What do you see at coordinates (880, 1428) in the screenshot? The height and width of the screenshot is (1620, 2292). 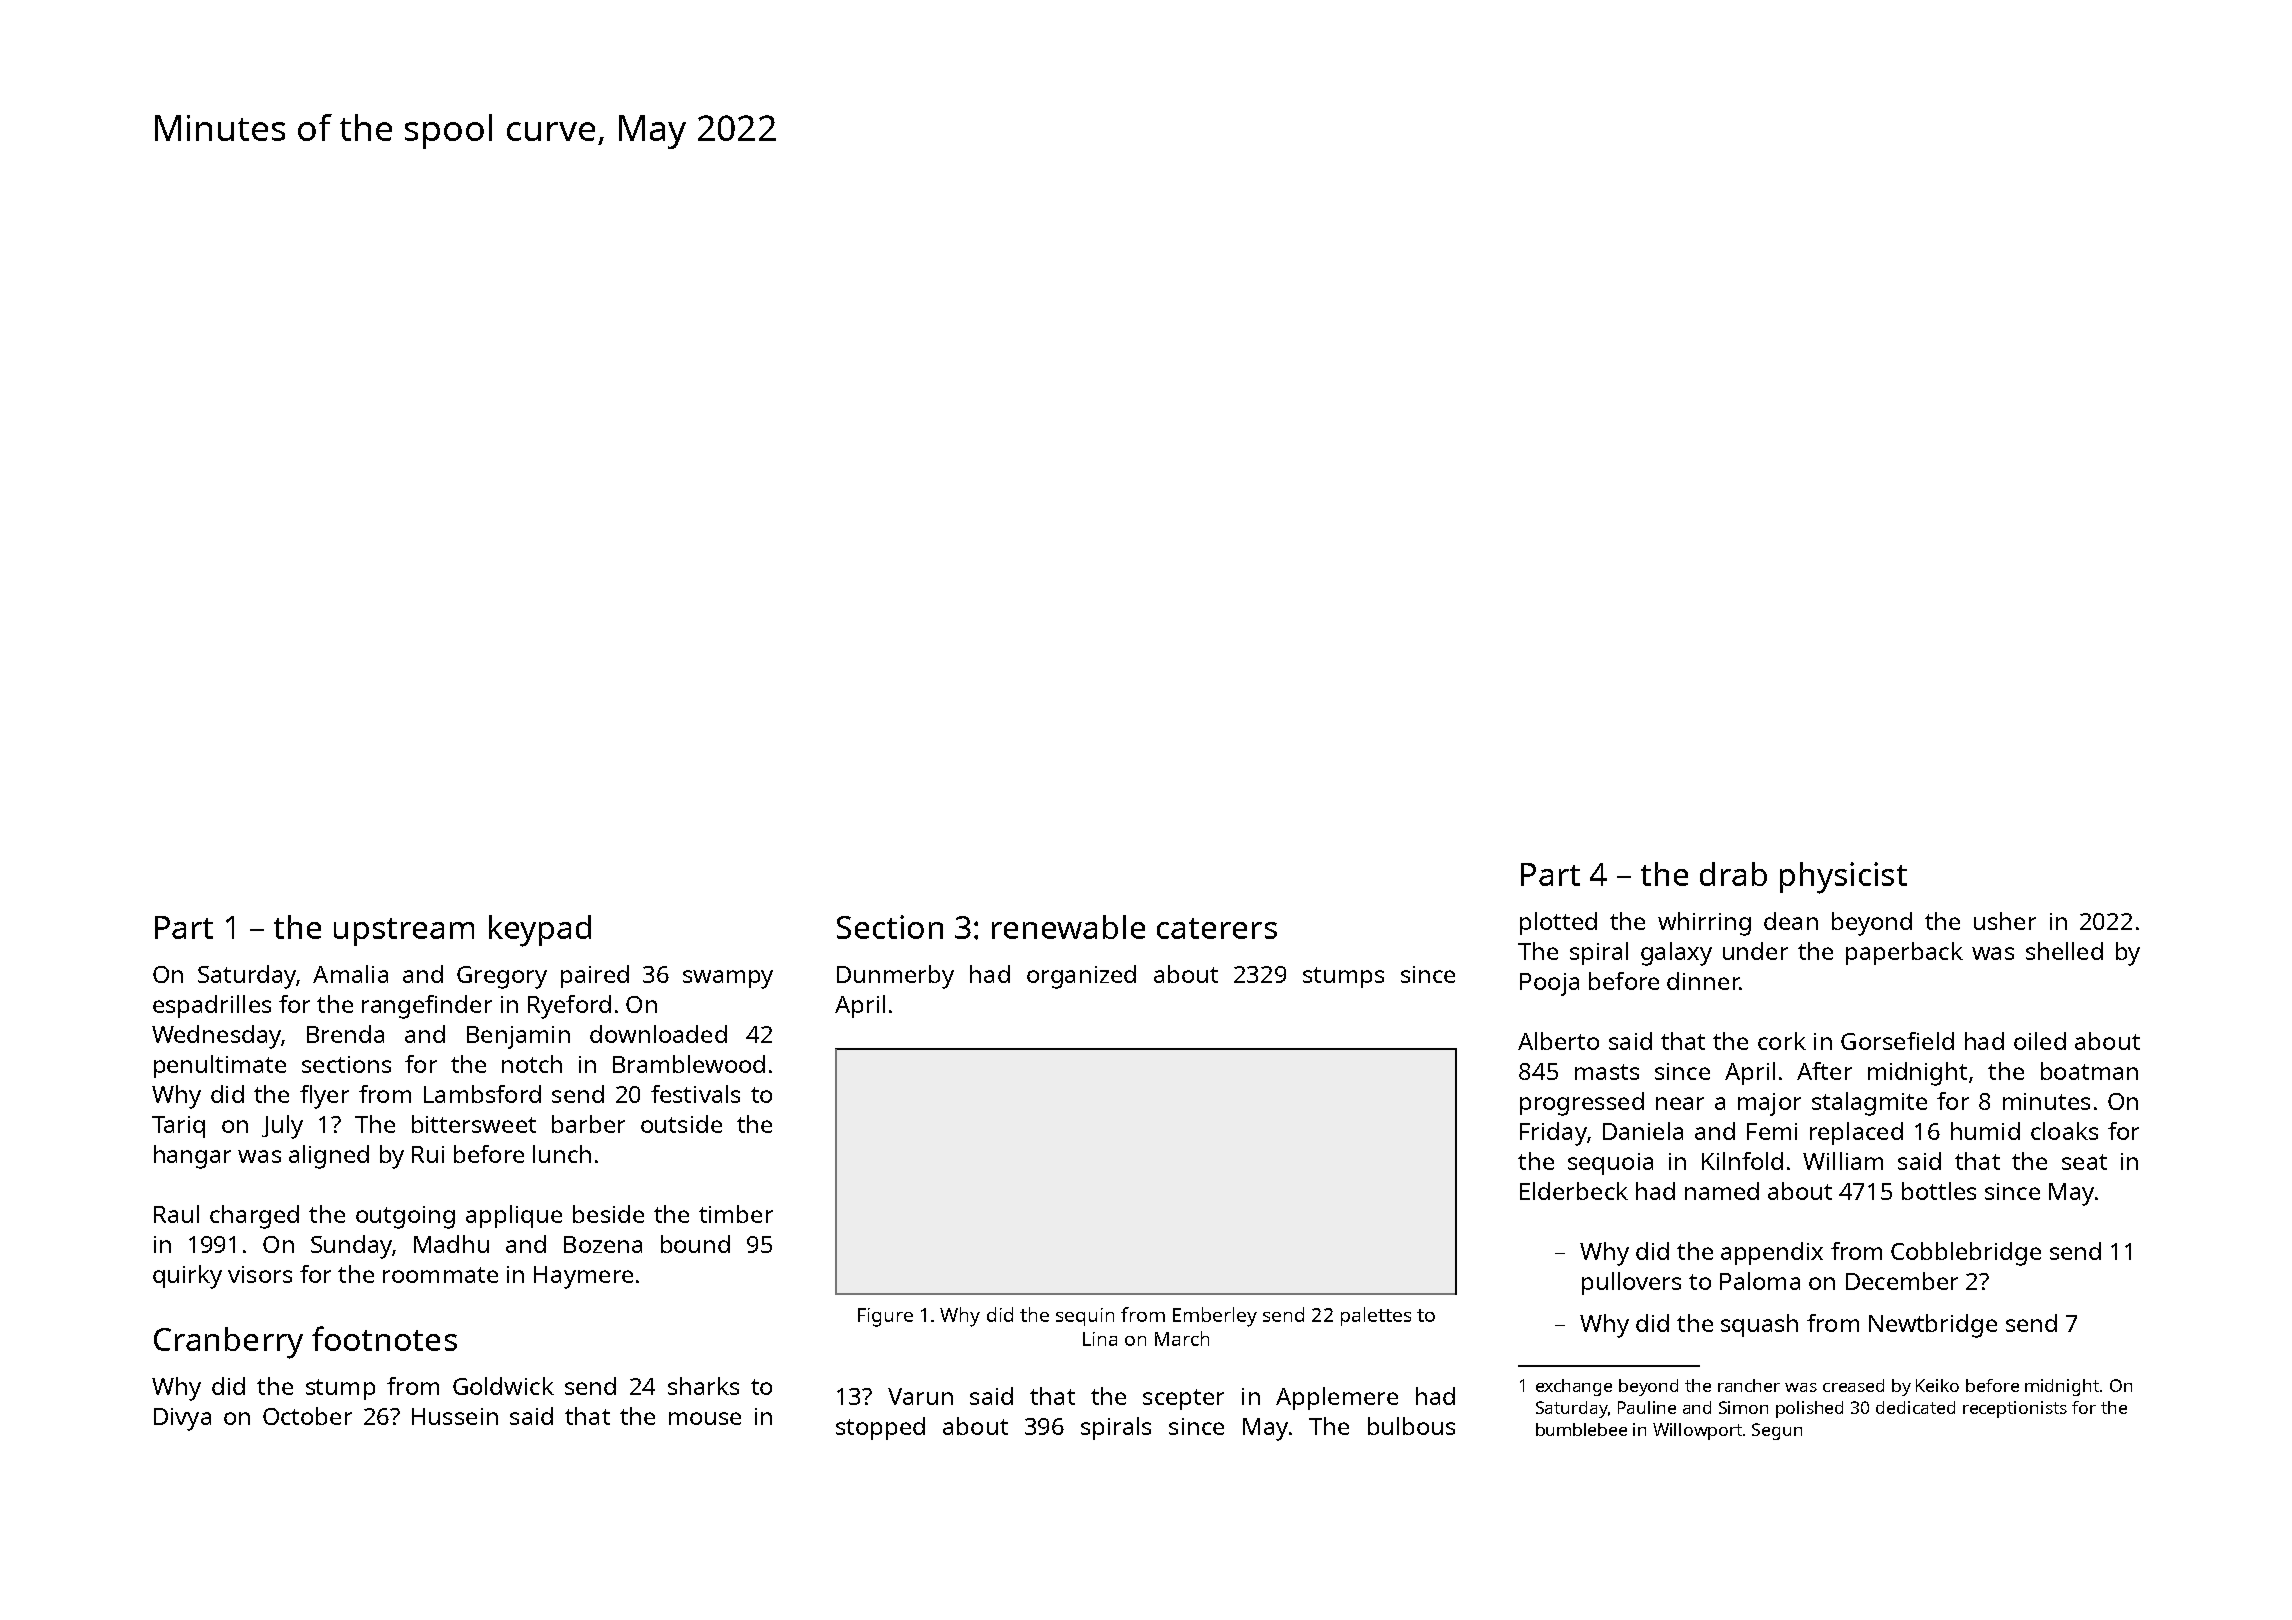 I see `stopped` at bounding box center [880, 1428].
